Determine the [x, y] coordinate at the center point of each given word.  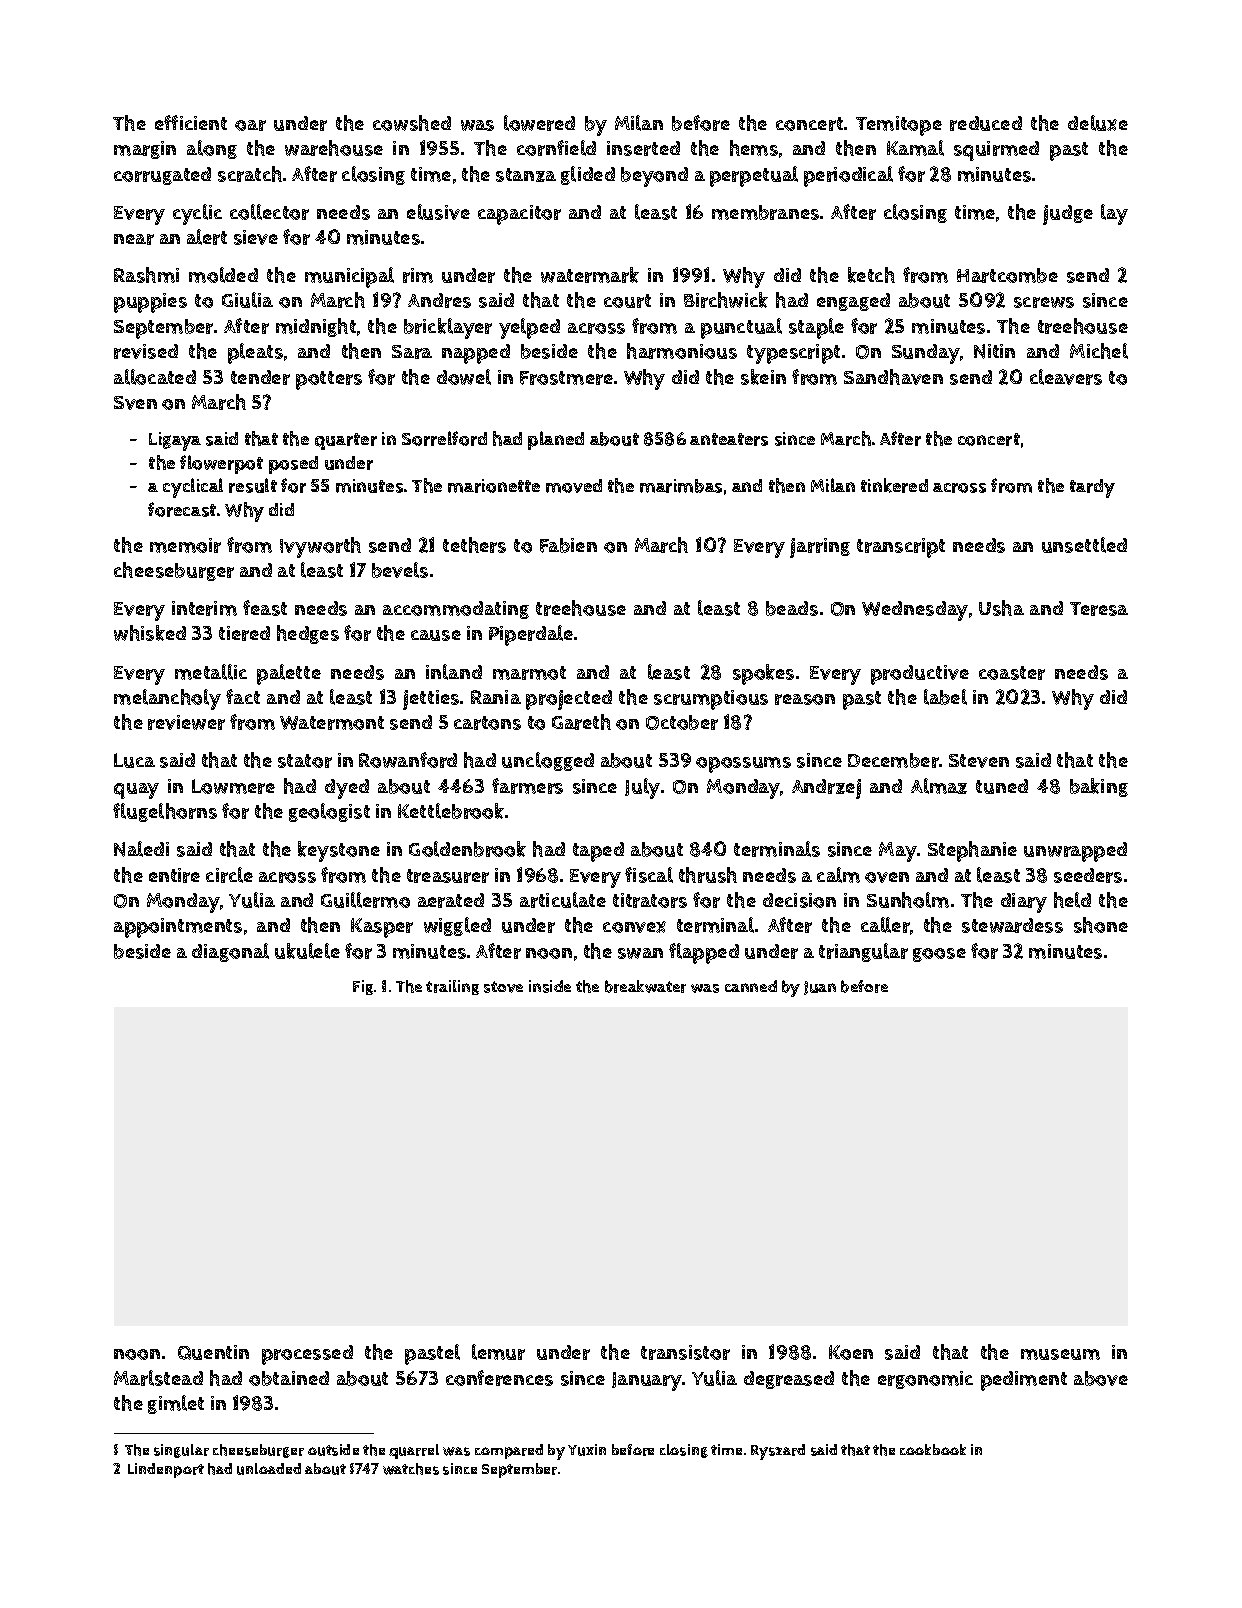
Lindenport [166, 1470]
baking [1099, 787]
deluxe [1098, 123]
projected [569, 700]
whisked [150, 633]
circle [229, 875]
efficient [191, 122]
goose [939, 955]
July [642, 788]
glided [588, 175]
